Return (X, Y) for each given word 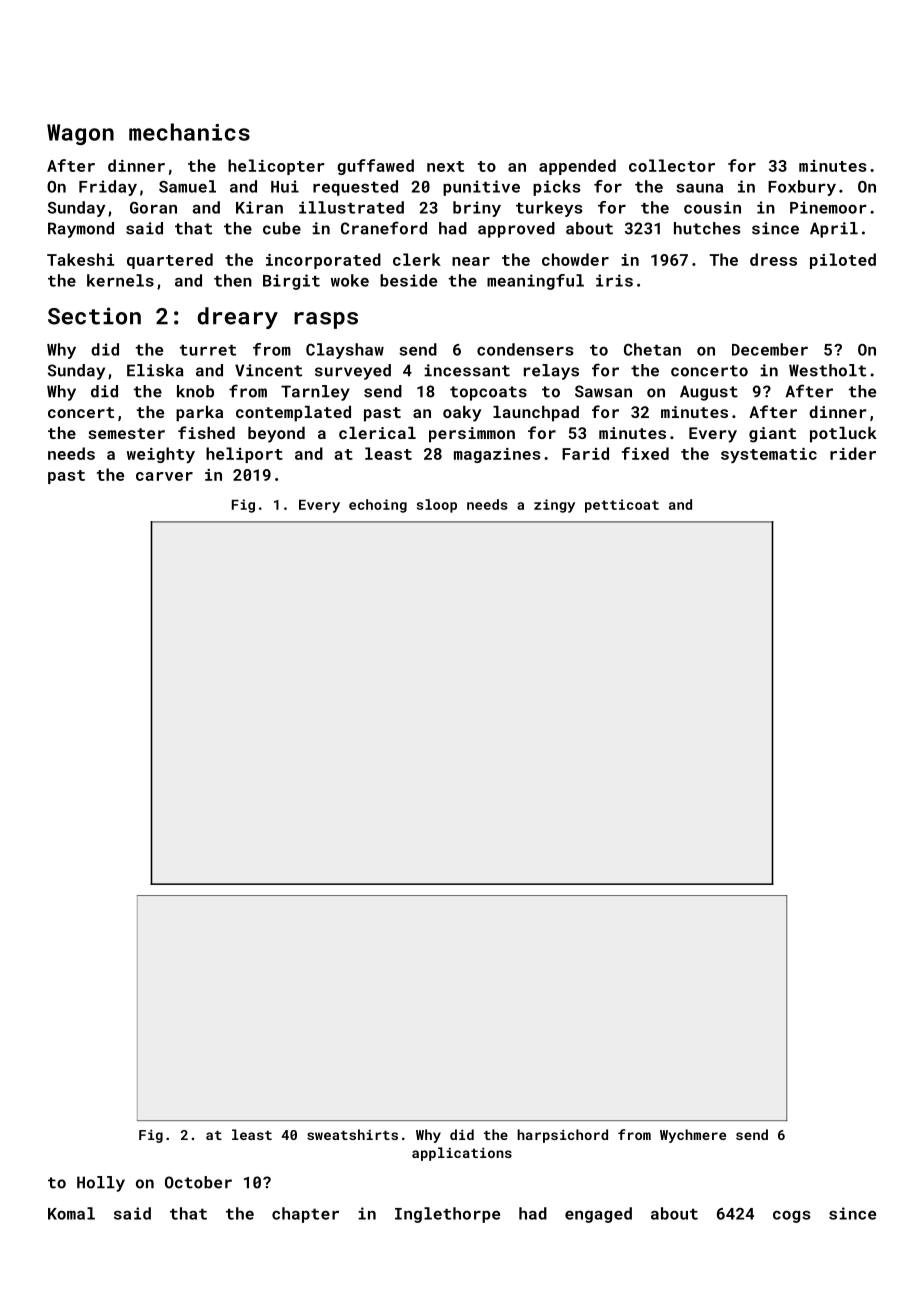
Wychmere (693, 1136)
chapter (305, 1215)
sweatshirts (352, 1134)
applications (462, 1154)
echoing (378, 506)
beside (408, 280)
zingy (554, 506)
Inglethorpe (447, 1215)
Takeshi (80, 259)
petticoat (622, 506)
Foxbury (802, 188)
